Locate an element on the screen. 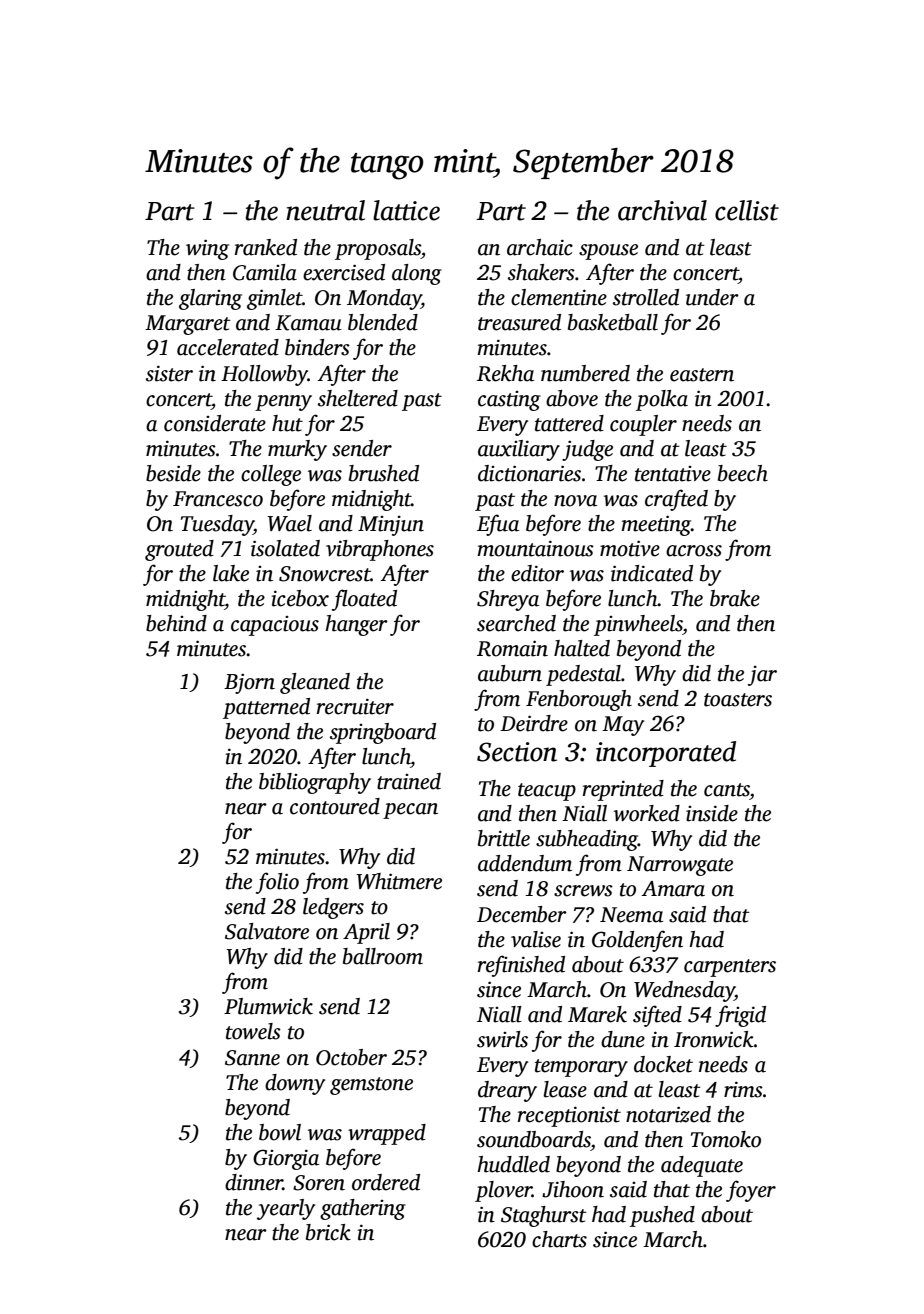 Image resolution: width=924 pixels, height=1314 pixels. toasters is located at coordinates (738, 700).
